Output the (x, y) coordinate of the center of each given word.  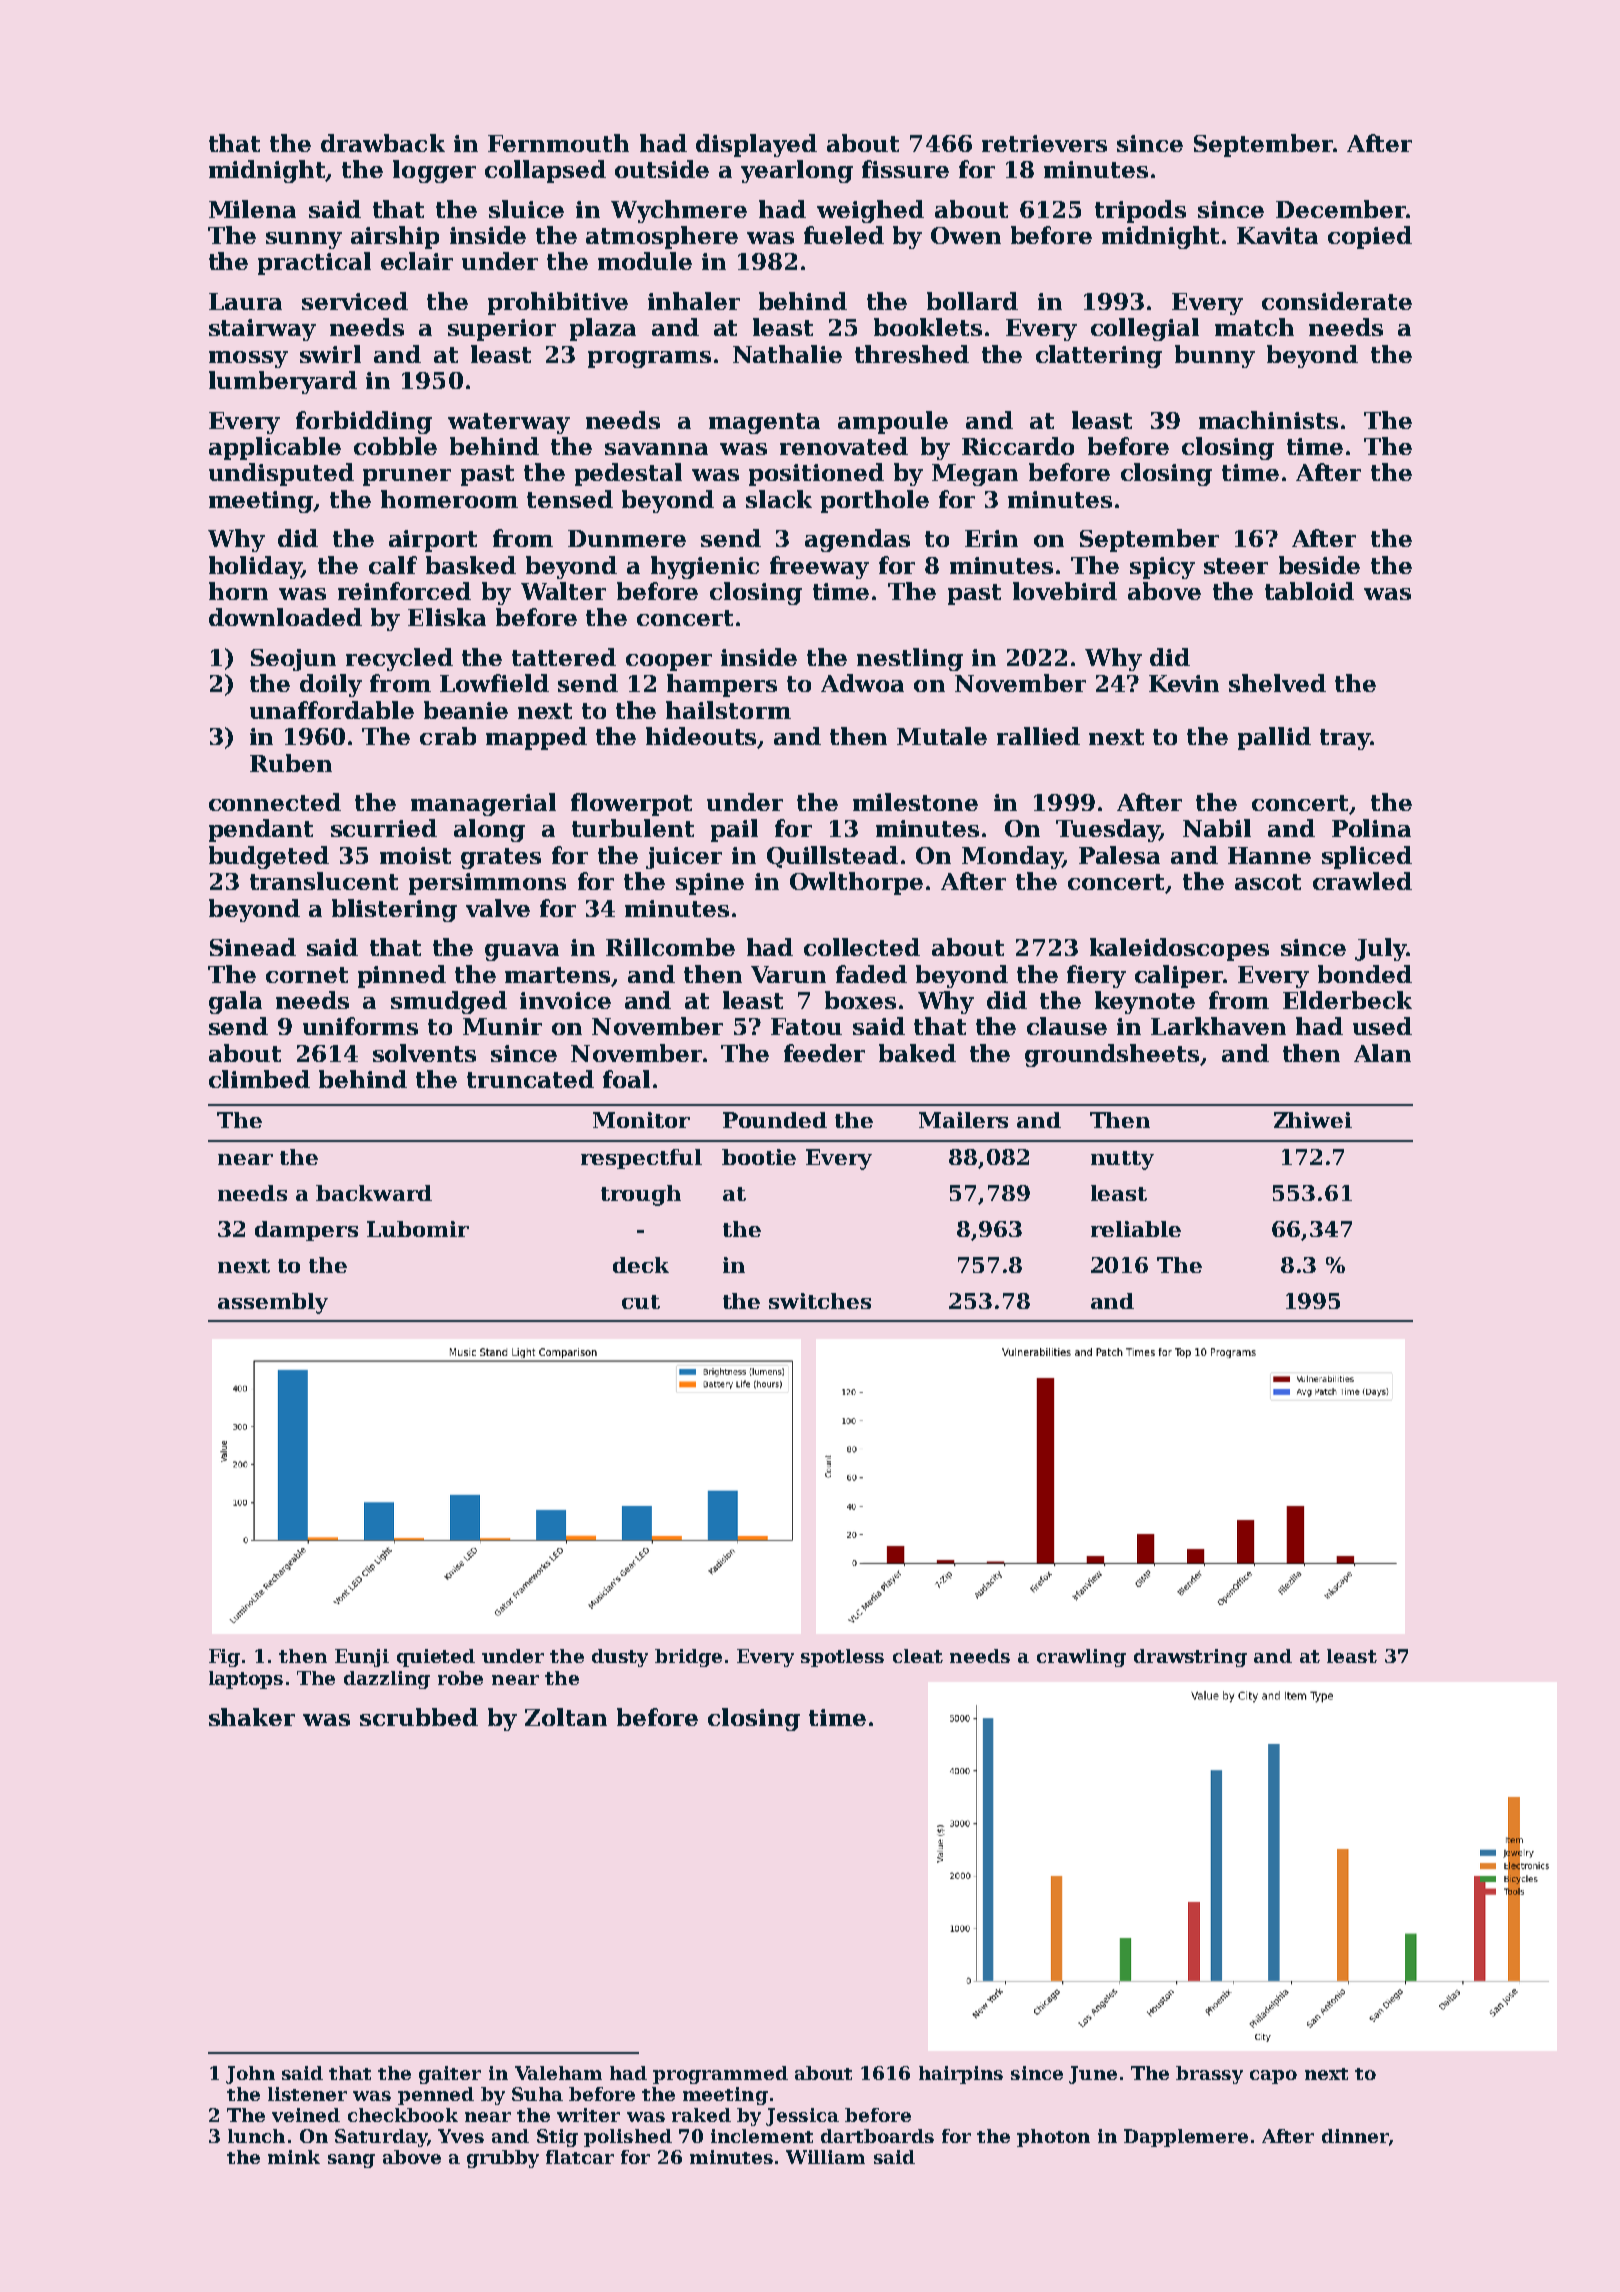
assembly (273, 1303)
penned (436, 2096)
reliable (1136, 1229)
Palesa (1119, 855)
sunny (304, 240)
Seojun (293, 660)
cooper (669, 662)
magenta (764, 423)
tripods (1140, 211)
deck (641, 1265)
